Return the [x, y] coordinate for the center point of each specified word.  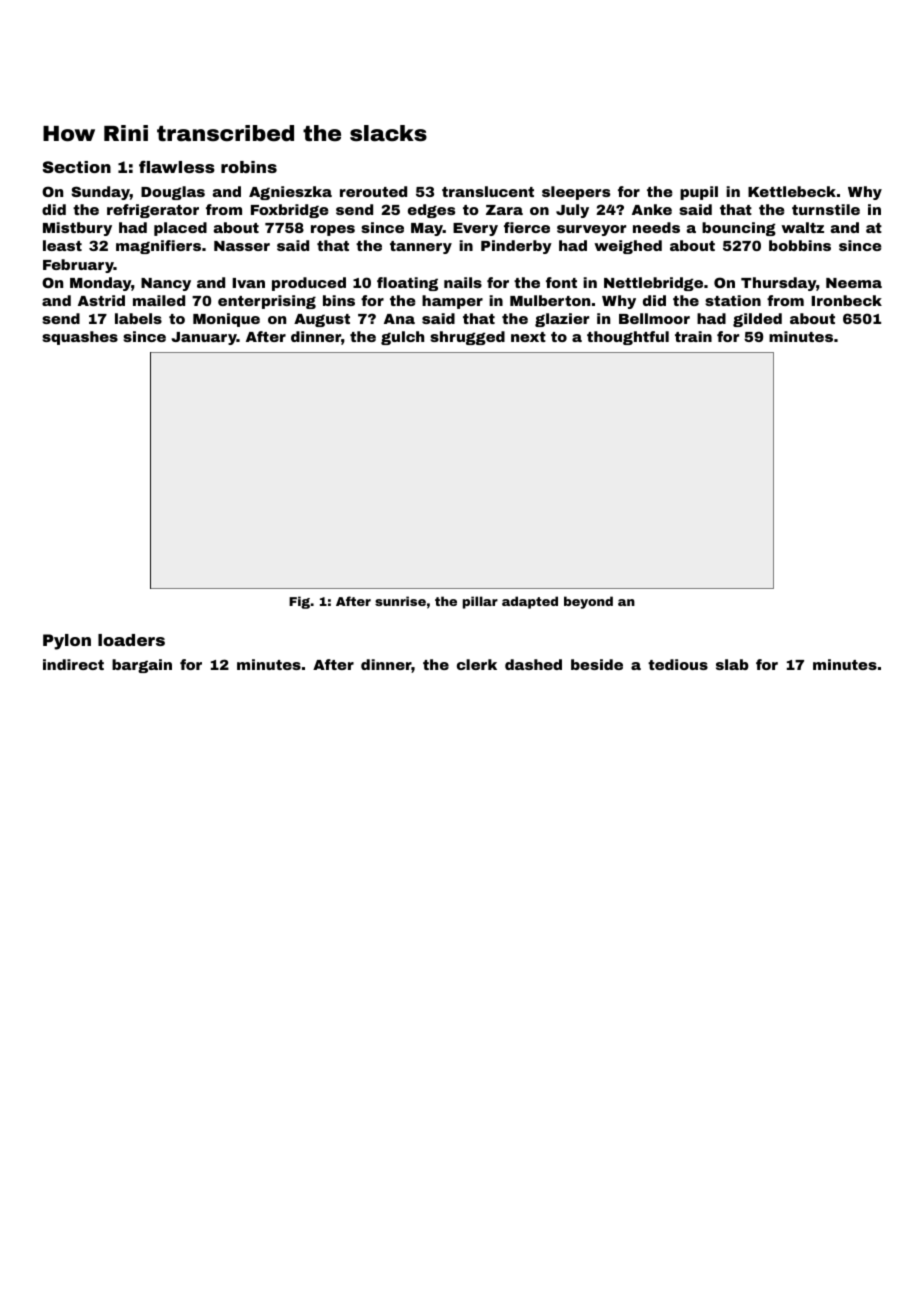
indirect [73, 664]
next [528, 337]
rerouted [373, 191]
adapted [530, 602]
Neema [854, 283]
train [693, 336]
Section [77, 167]
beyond [588, 602]
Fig [299, 602]
